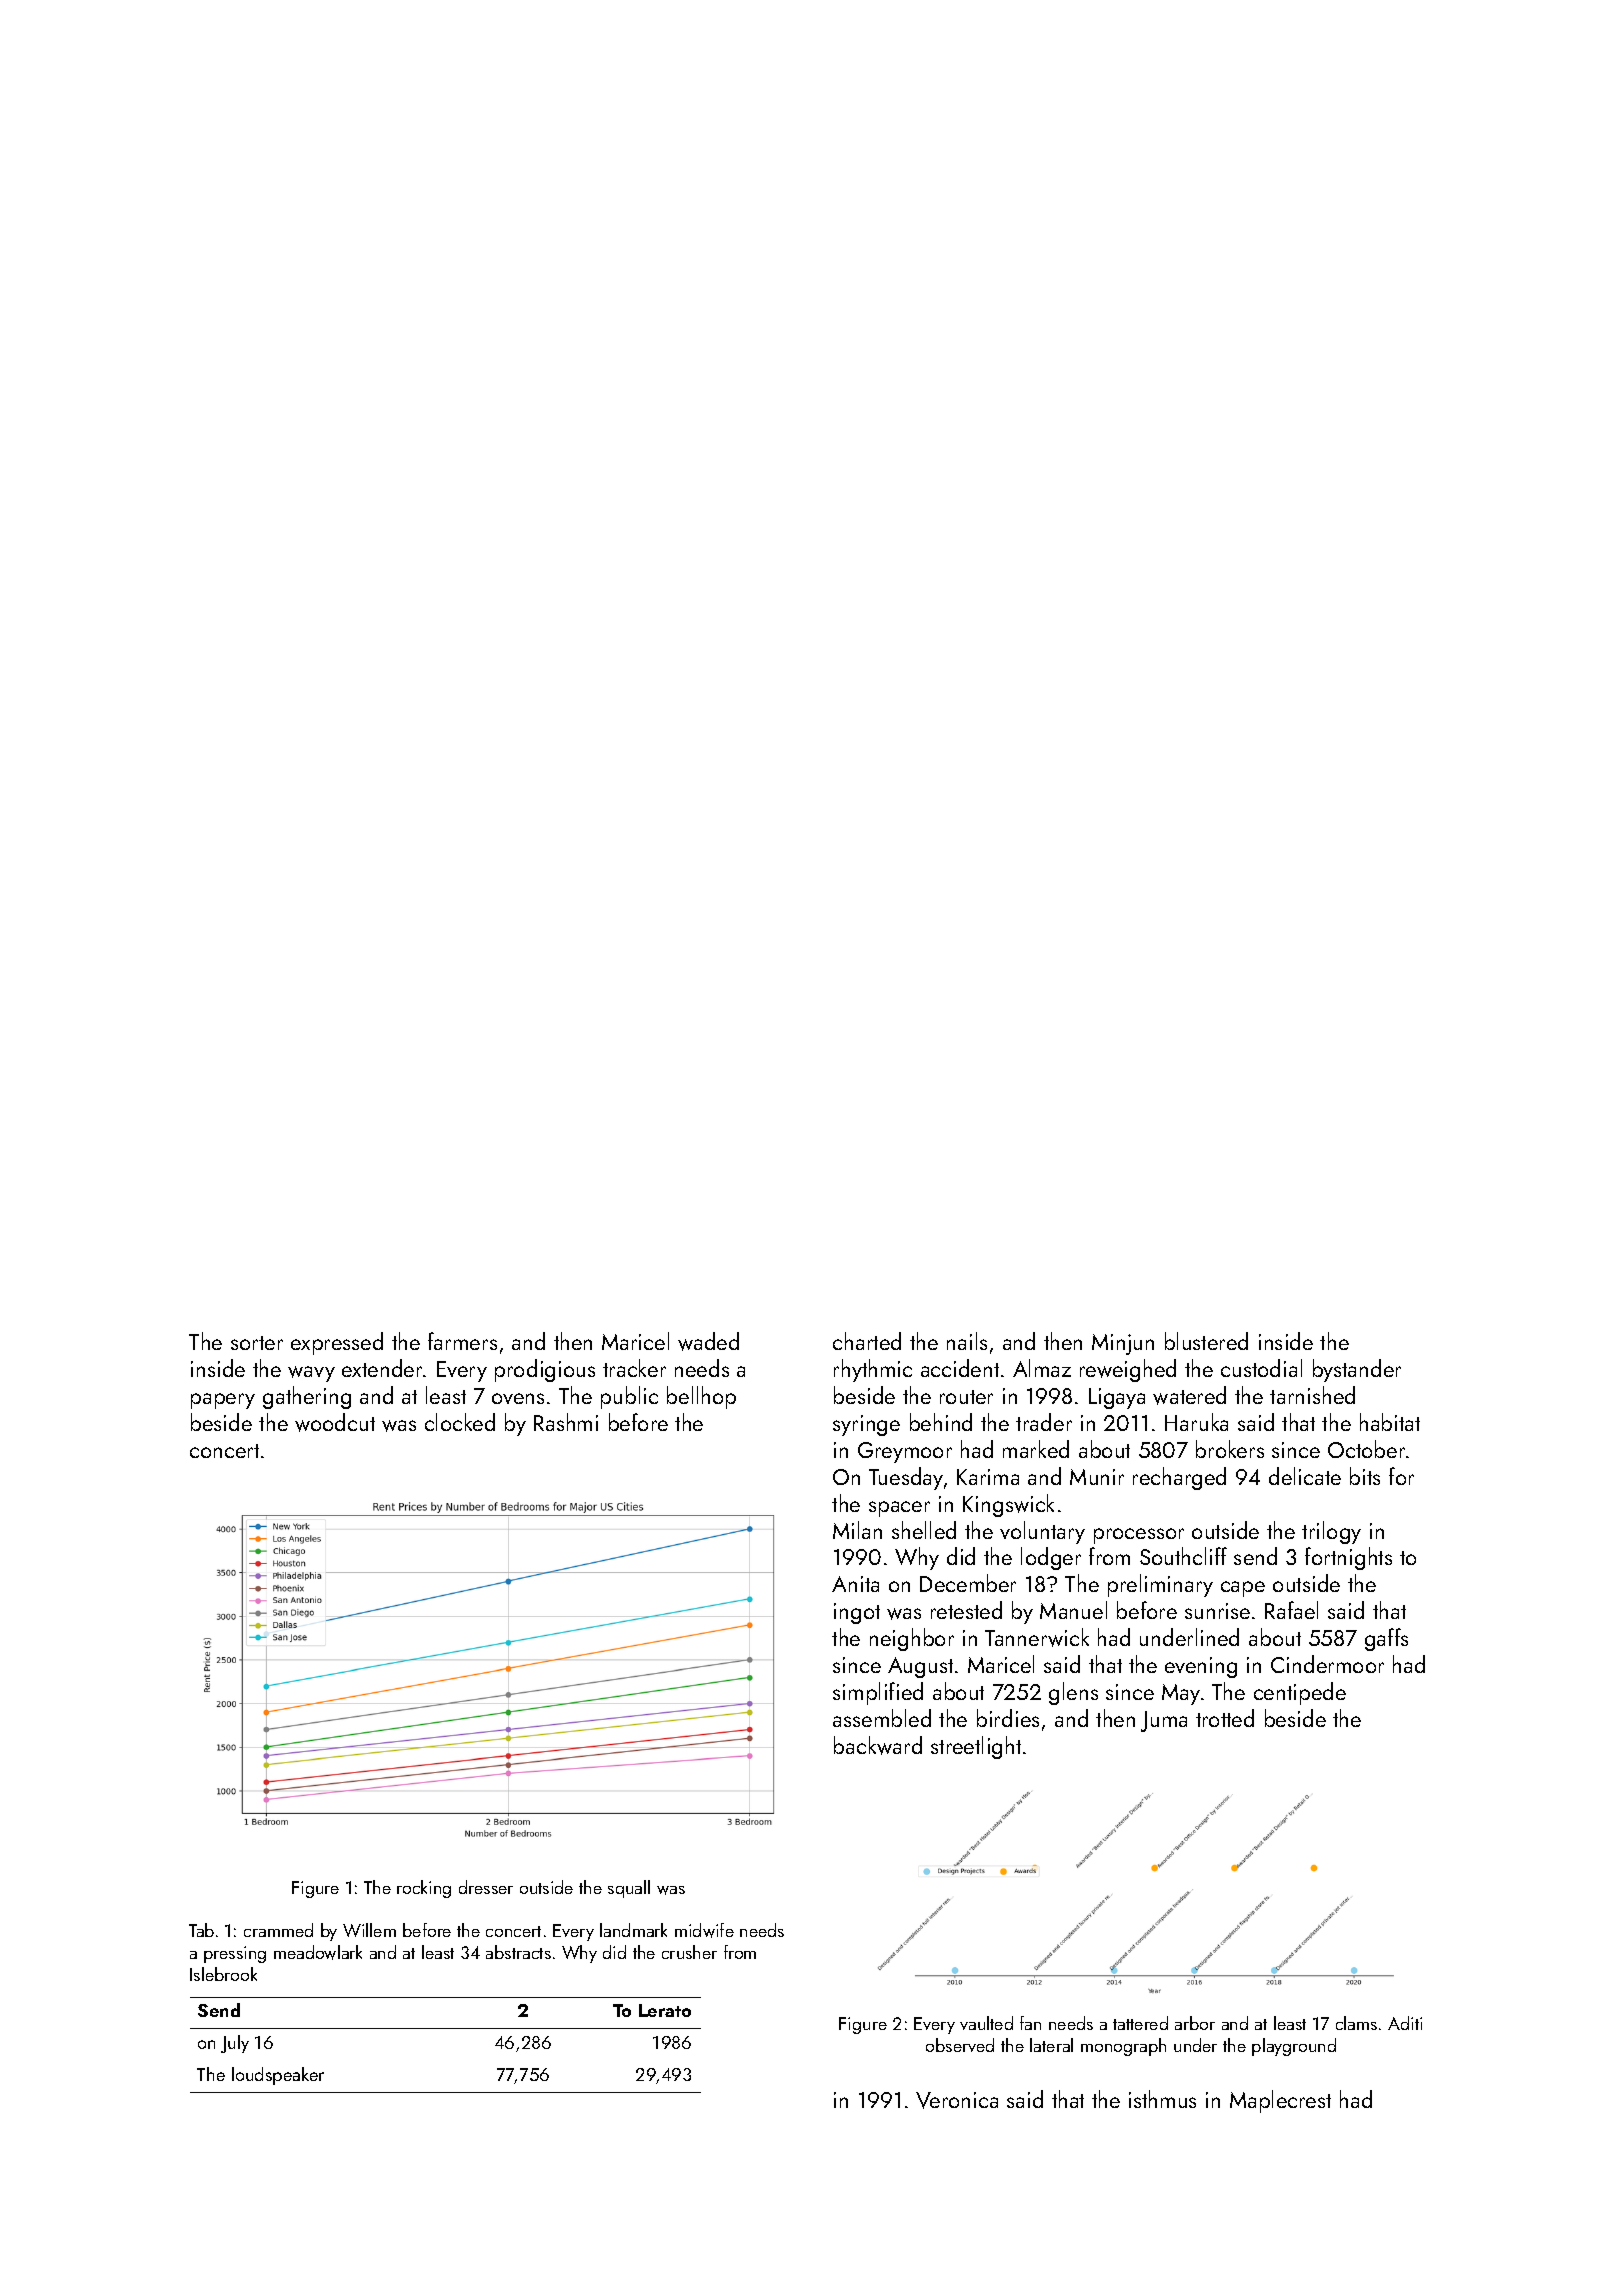  Describe the element at coordinates (1206, 1341) in the screenshot. I see `blustered` at that location.
